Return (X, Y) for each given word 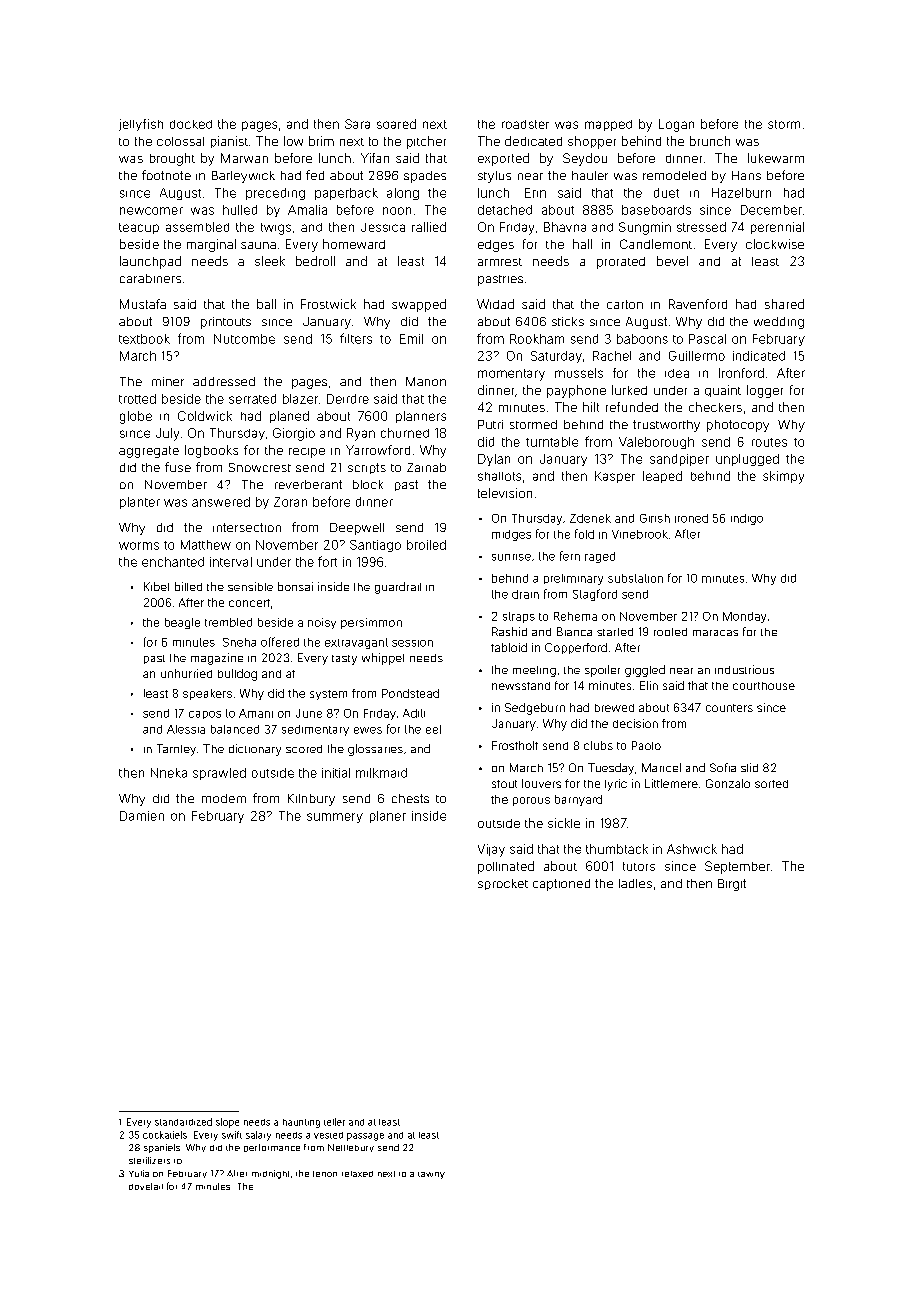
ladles (635, 883)
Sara (357, 124)
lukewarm (776, 158)
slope (227, 1123)
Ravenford (698, 304)
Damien (142, 816)
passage (365, 1137)
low (293, 141)
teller (334, 1122)
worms (139, 546)
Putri (490, 424)
